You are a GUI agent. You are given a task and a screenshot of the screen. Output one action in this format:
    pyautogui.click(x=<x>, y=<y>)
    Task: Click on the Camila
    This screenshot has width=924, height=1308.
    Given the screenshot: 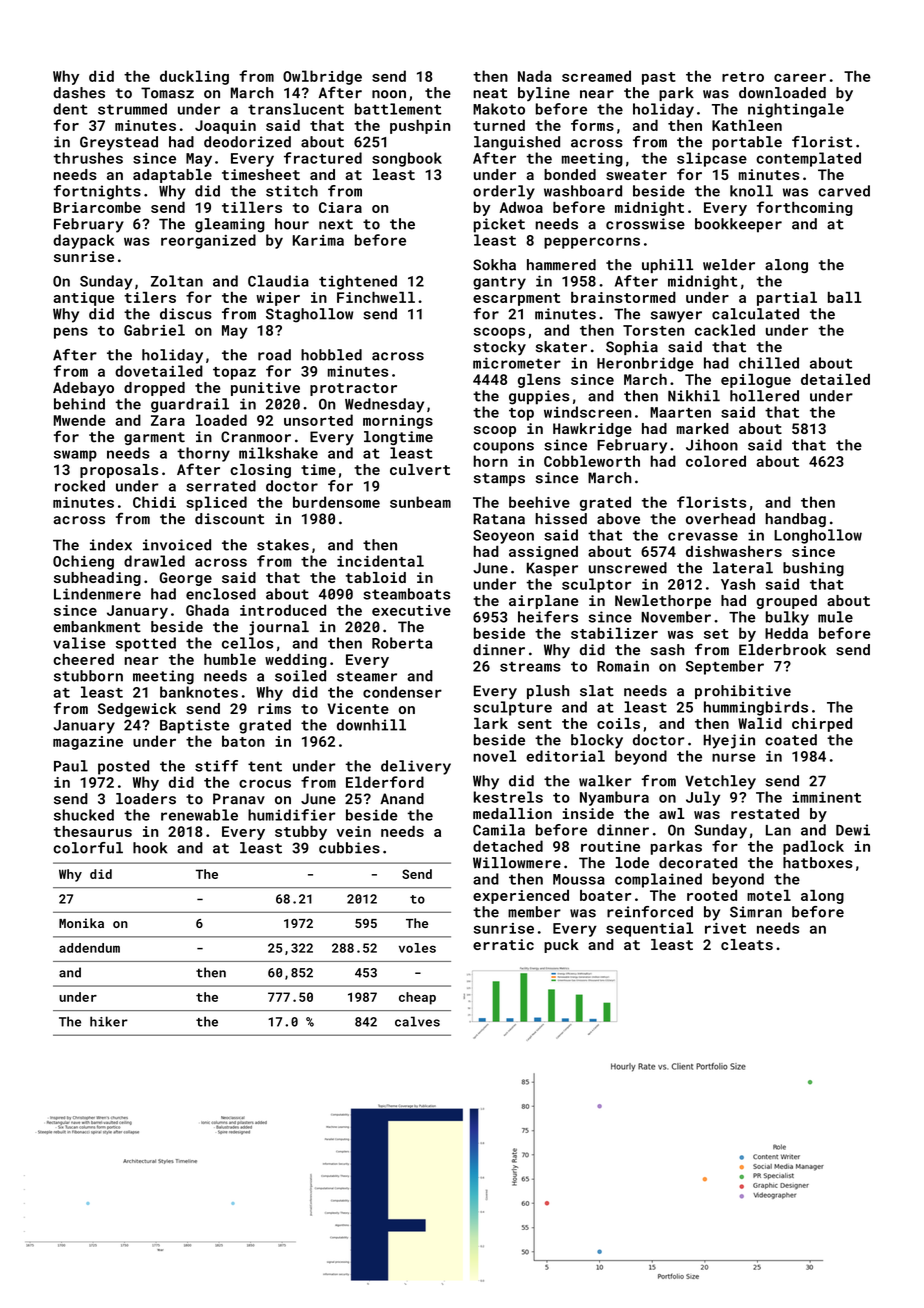 What is the action you would take?
    pyautogui.click(x=499, y=830)
